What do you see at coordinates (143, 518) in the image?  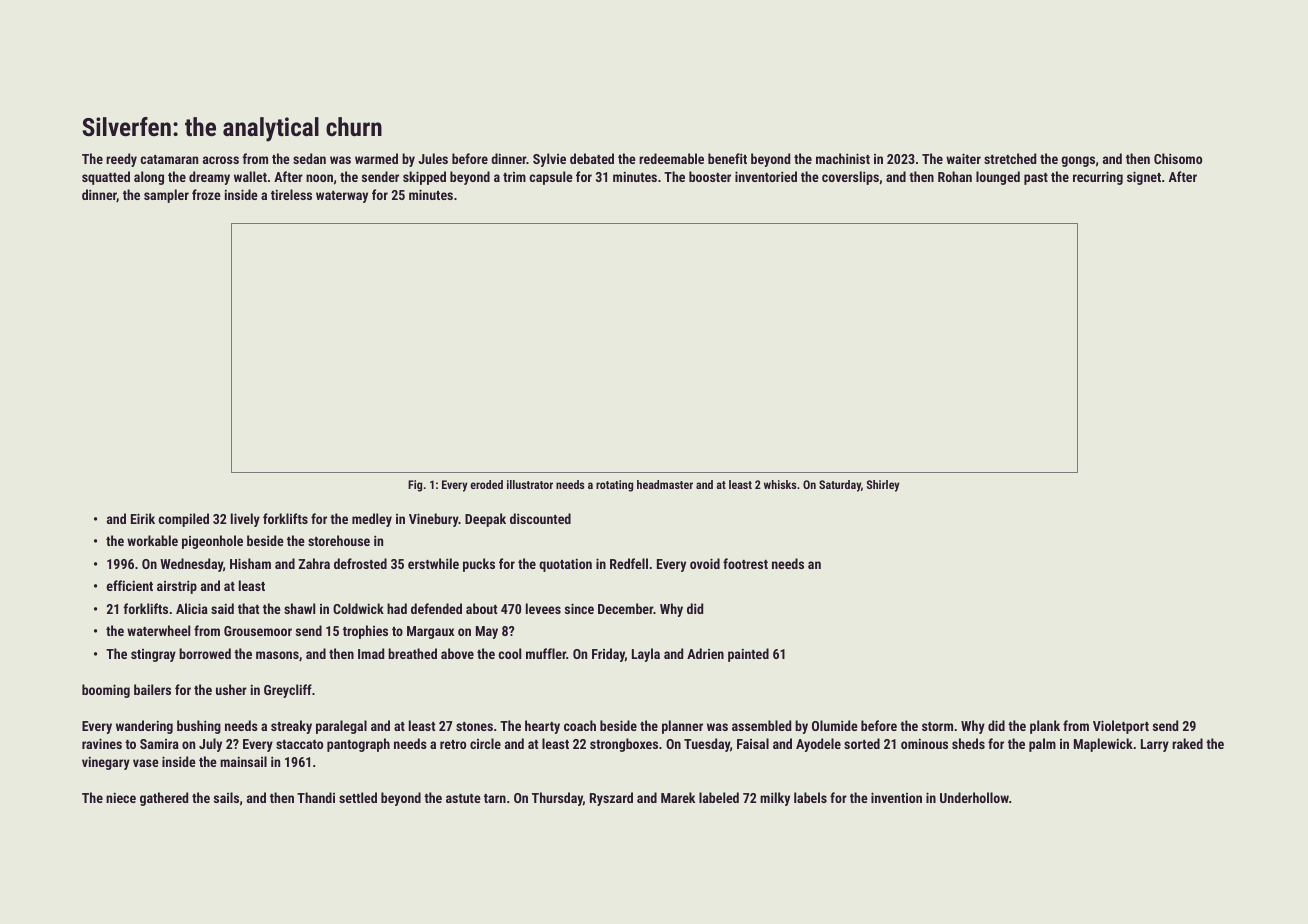 I see `Eirik` at bounding box center [143, 518].
